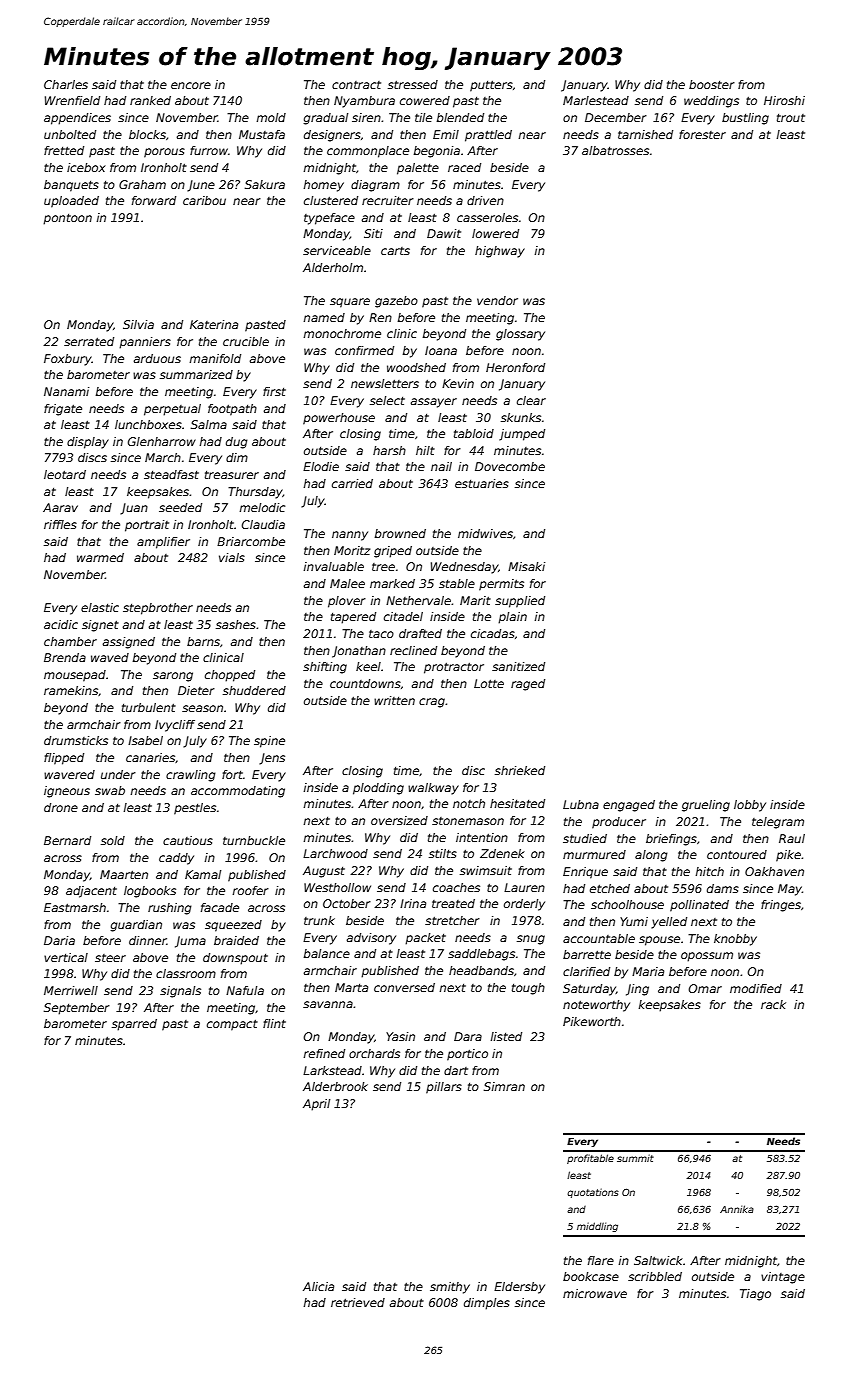  Describe the element at coordinates (356, 85) in the image. I see `contract` at that location.
